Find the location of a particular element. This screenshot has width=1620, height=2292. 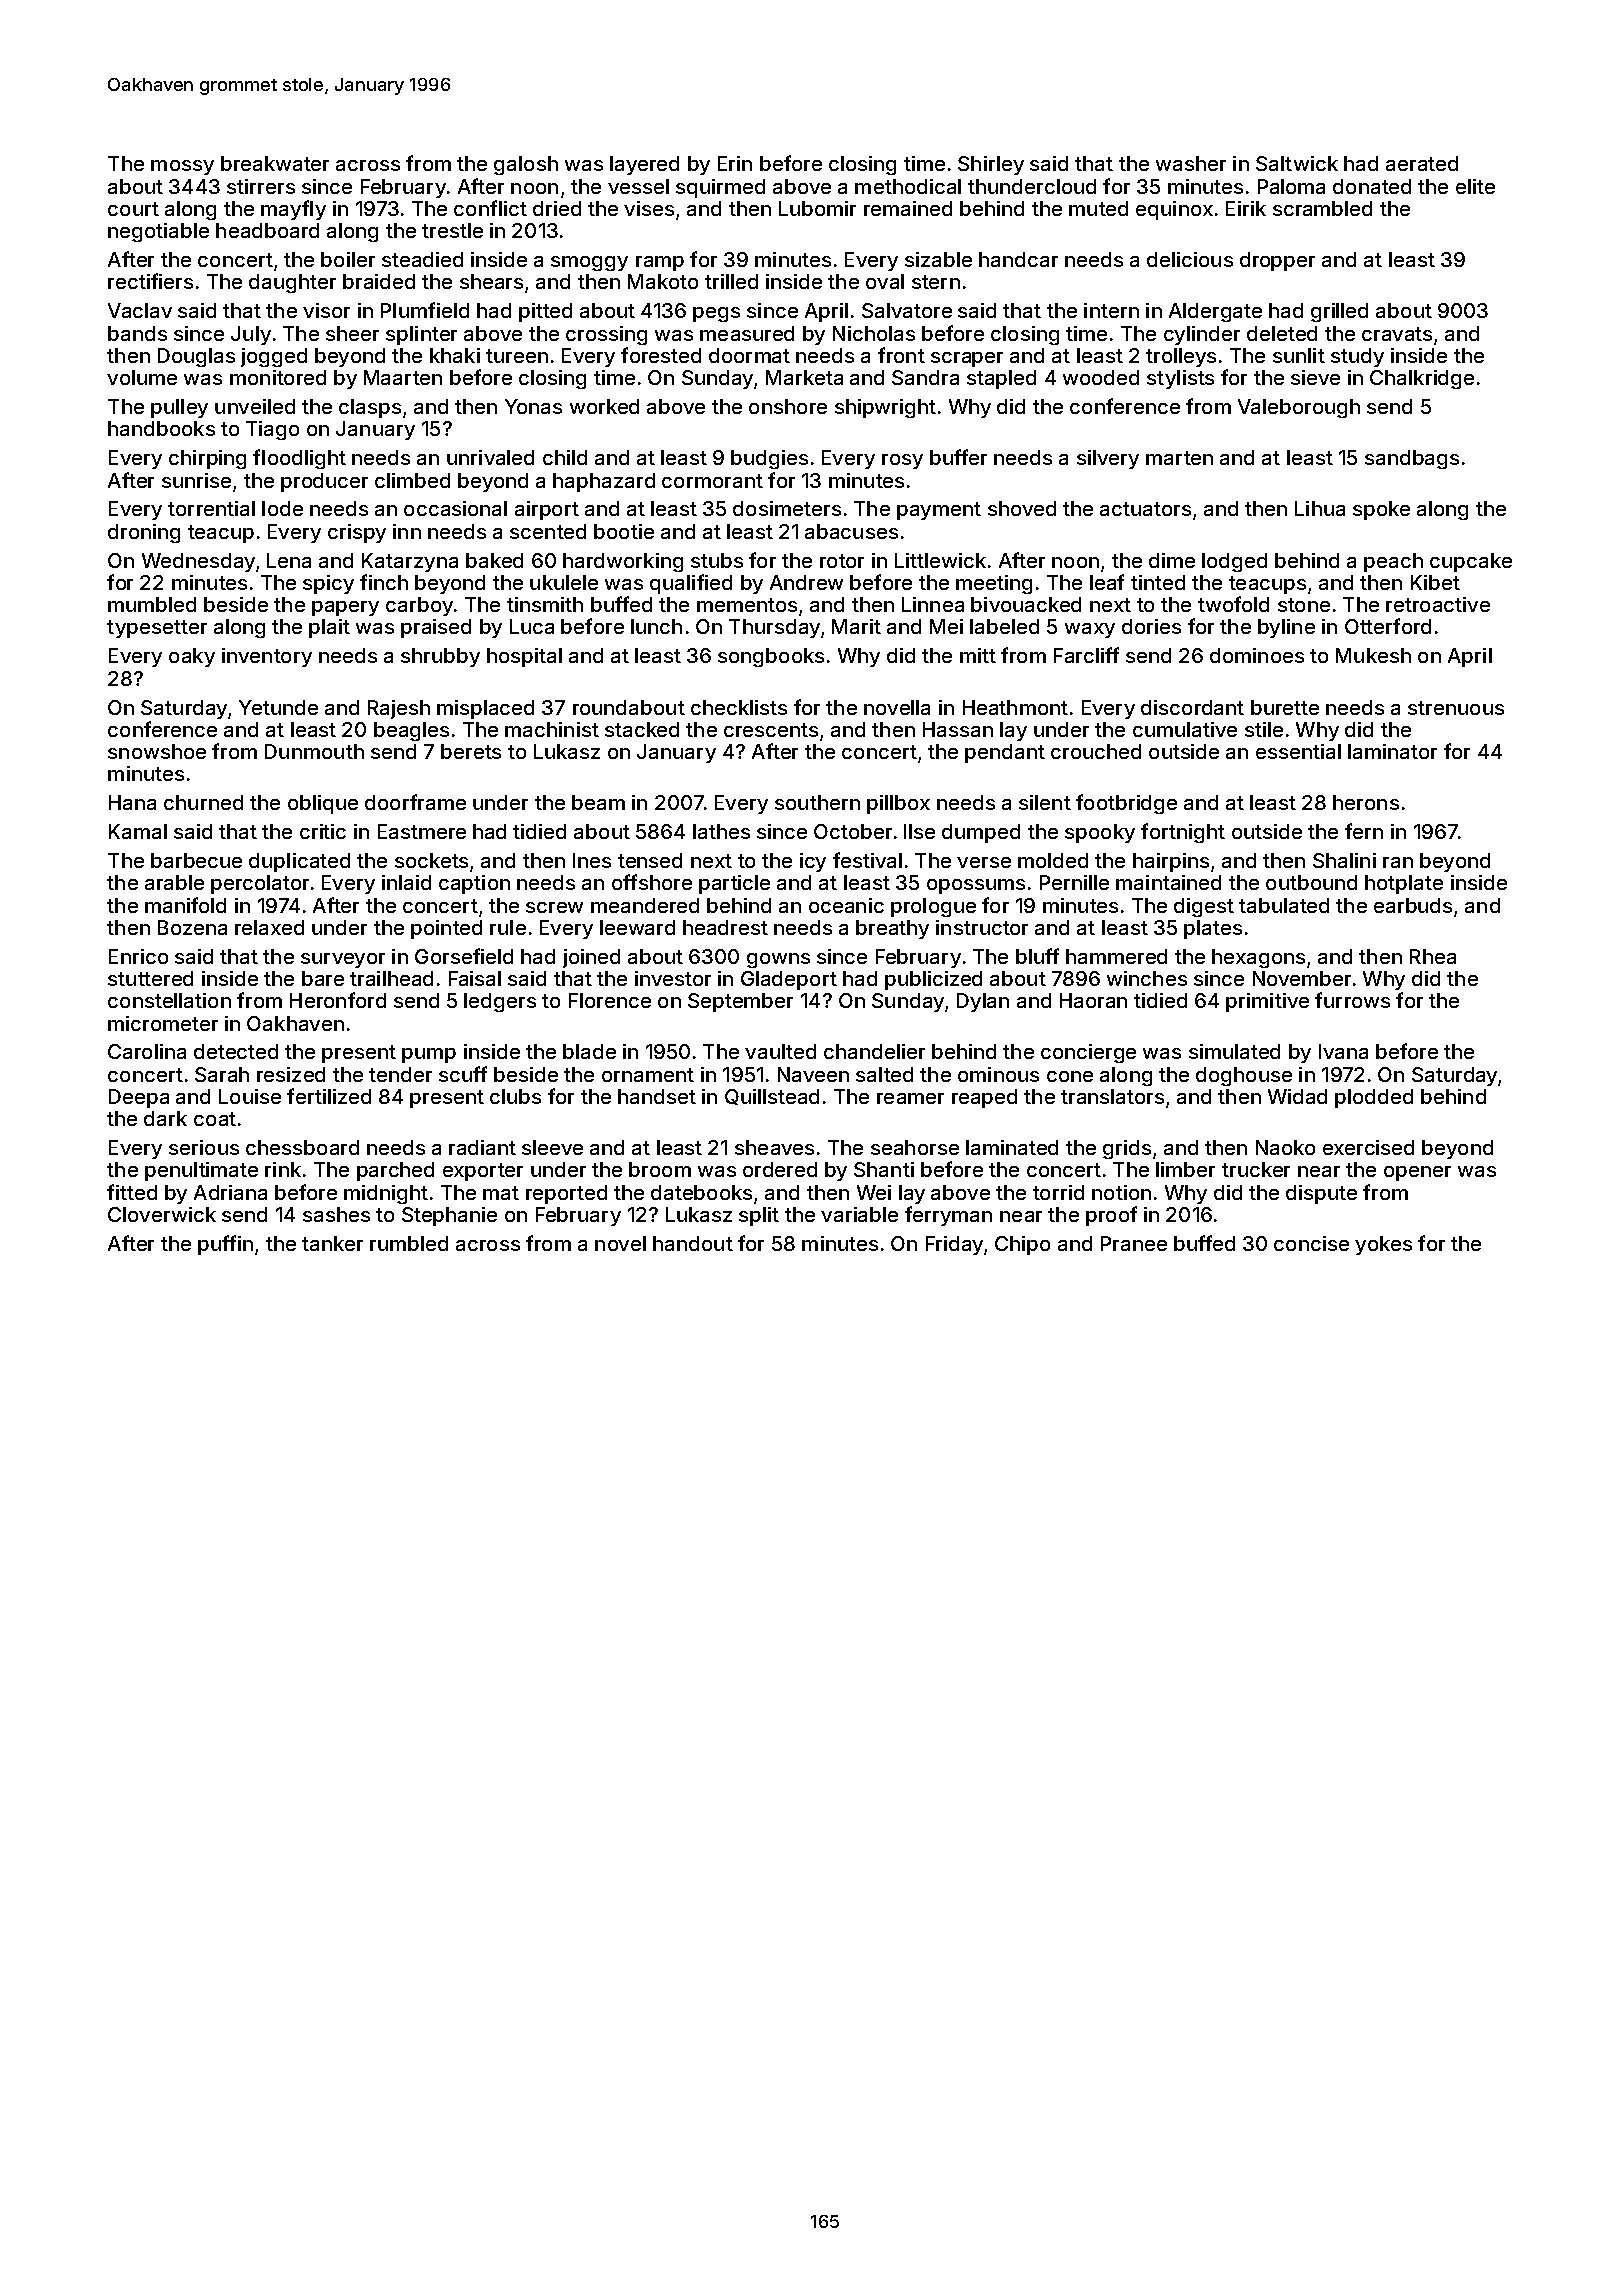

abacuses is located at coordinates (851, 531).
